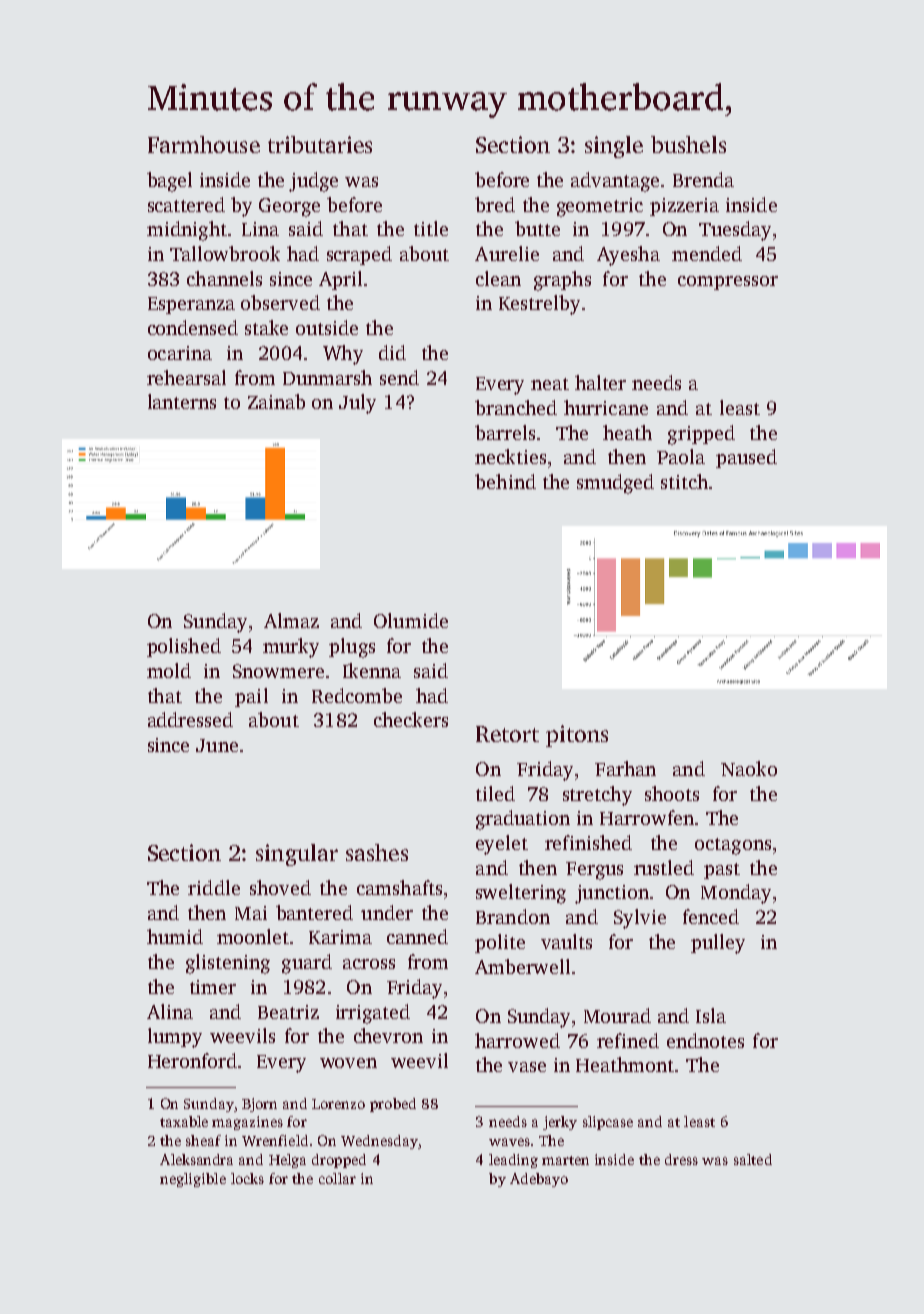  Describe the element at coordinates (184, 647) in the image. I see `polished` at that location.
